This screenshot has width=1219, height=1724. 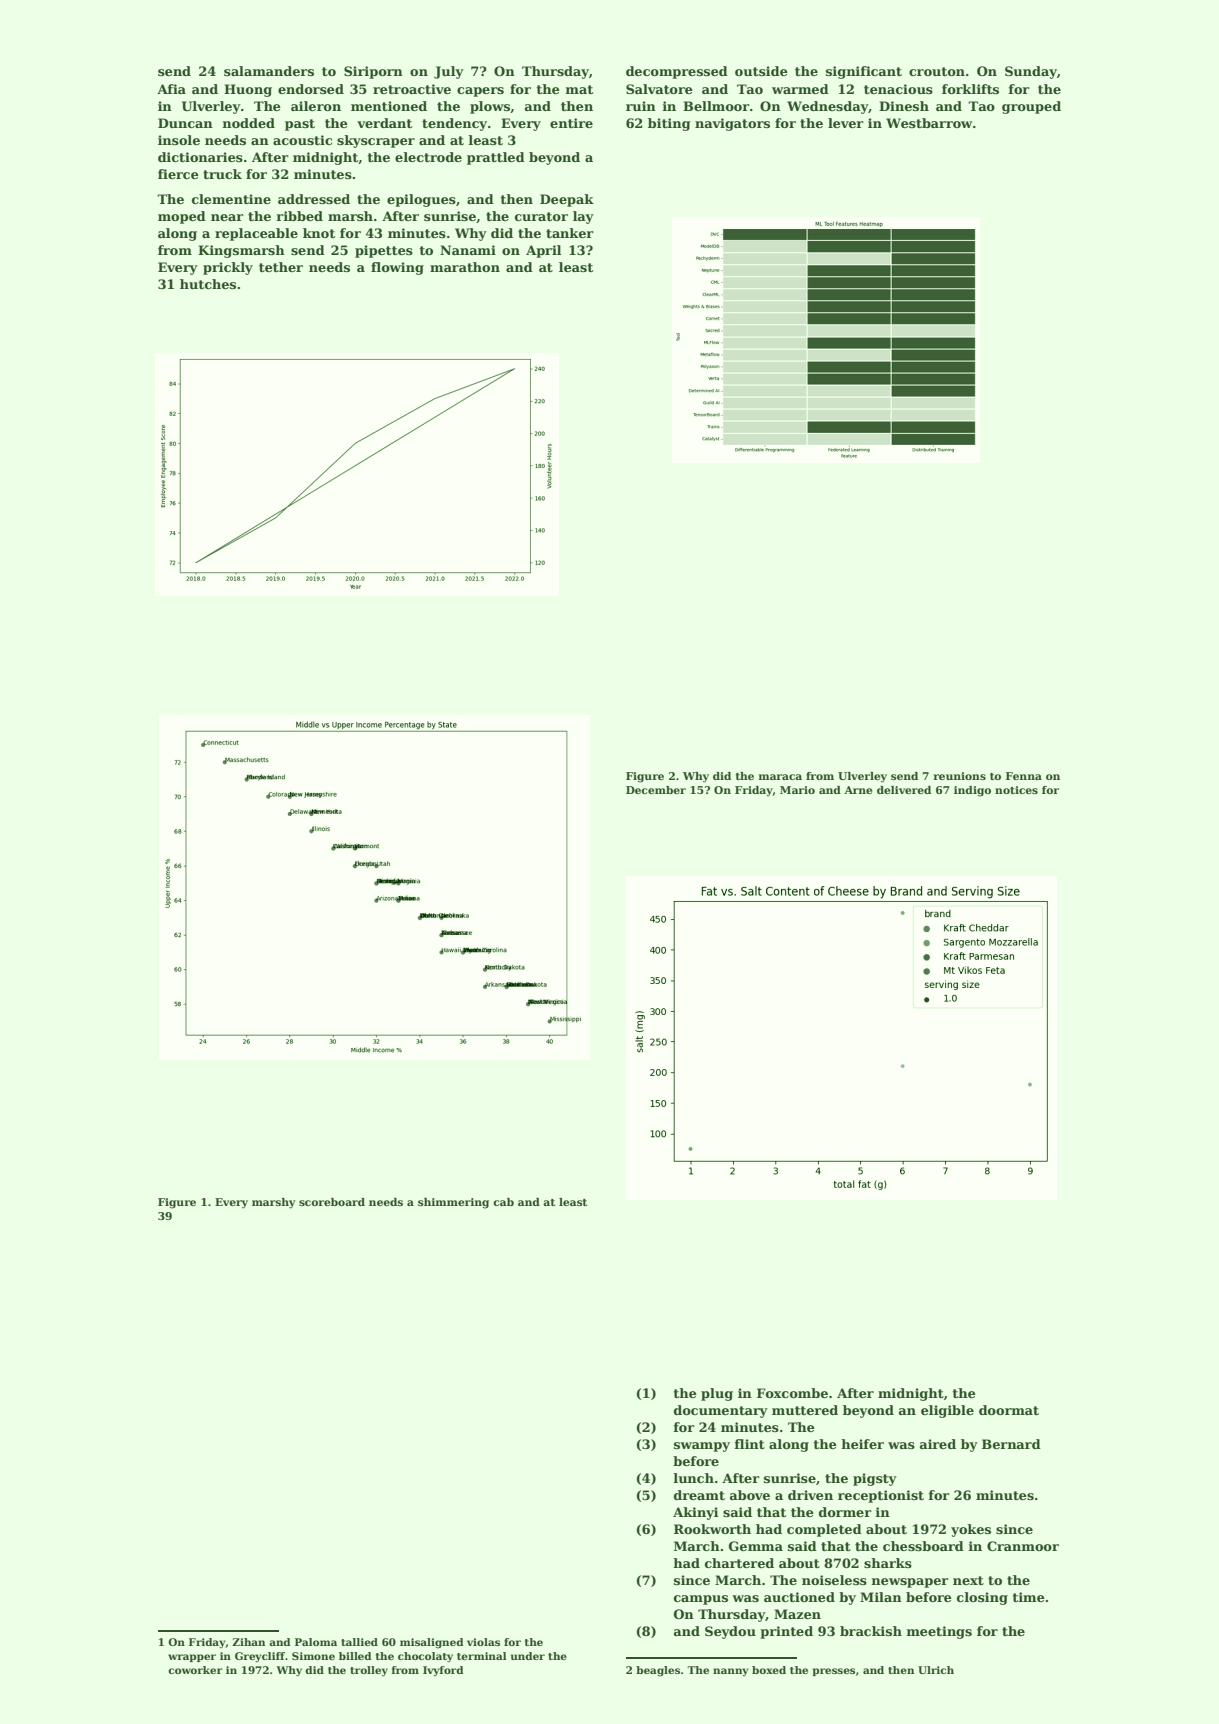 I want to click on cab, so click(x=503, y=1202).
